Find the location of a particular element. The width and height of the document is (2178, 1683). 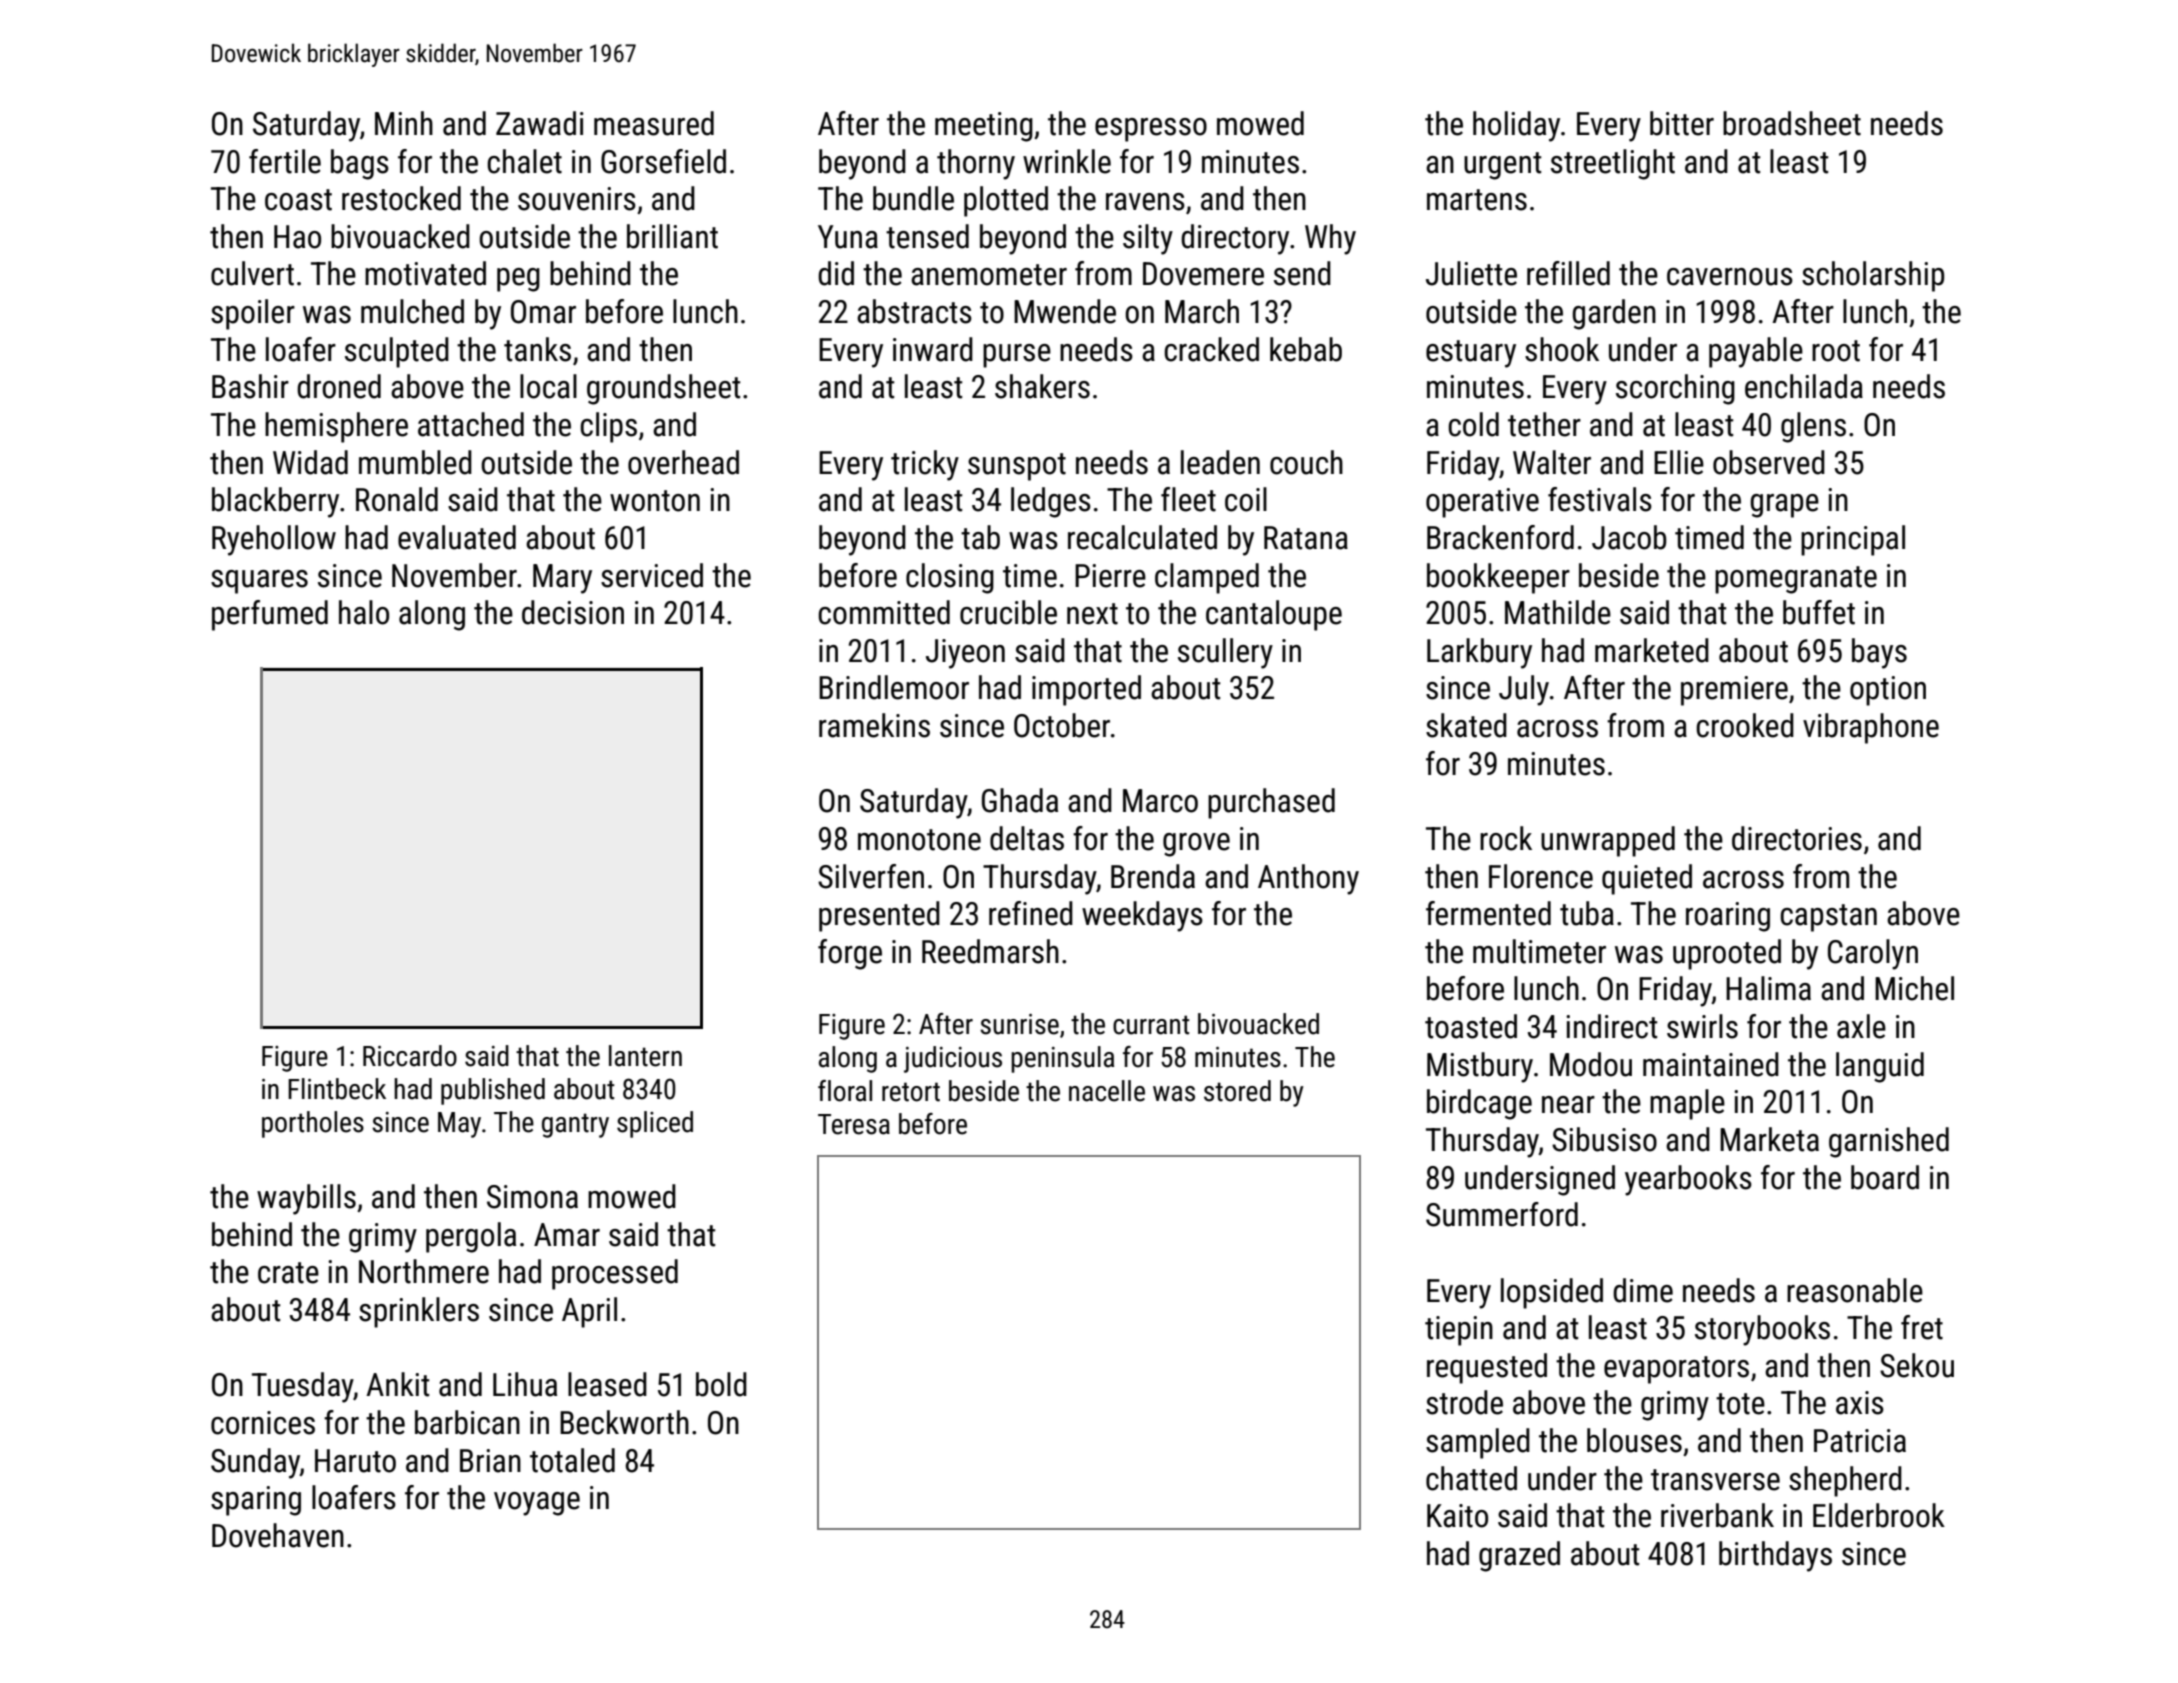

cracked is located at coordinates (1211, 349).
